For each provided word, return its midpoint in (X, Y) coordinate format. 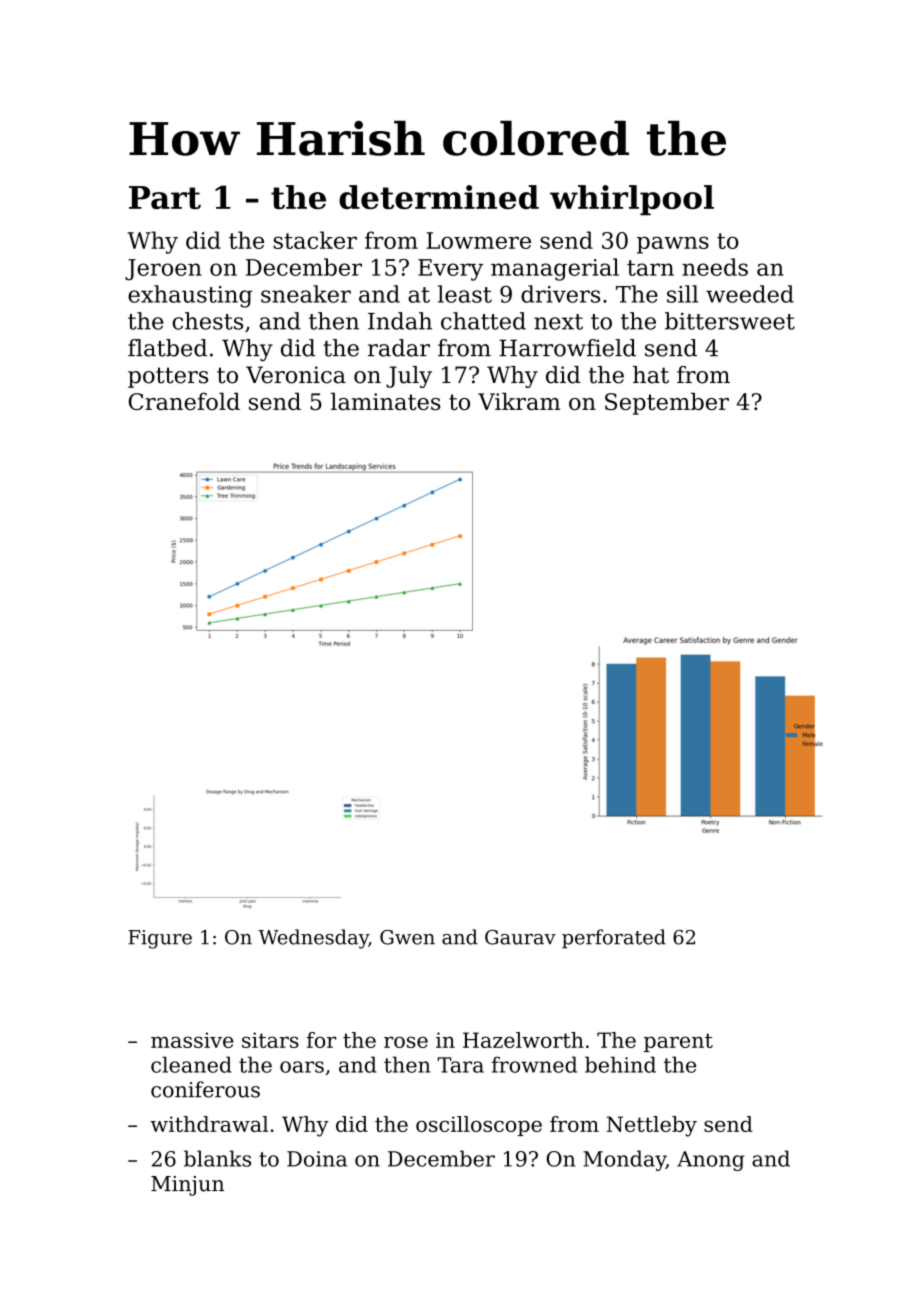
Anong (711, 1161)
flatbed (167, 348)
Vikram (519, 401)
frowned (534, 1064)
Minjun (187, 1186)
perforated (614, 939)
